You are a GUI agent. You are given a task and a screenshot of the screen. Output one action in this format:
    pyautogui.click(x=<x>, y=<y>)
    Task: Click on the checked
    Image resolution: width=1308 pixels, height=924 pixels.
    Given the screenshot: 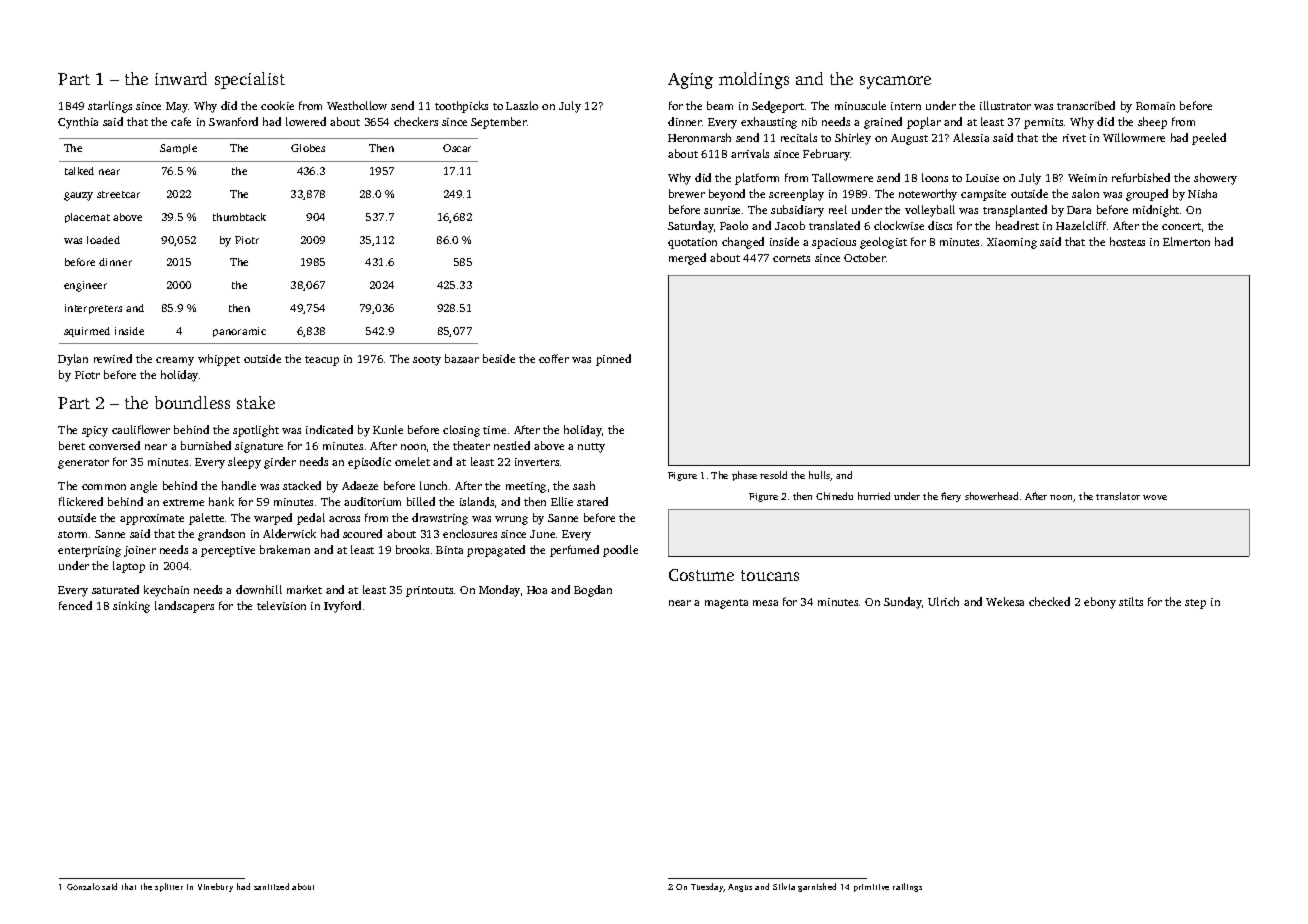 What is the action you would take?
    pyautogui.click(x=1049, y=601)
